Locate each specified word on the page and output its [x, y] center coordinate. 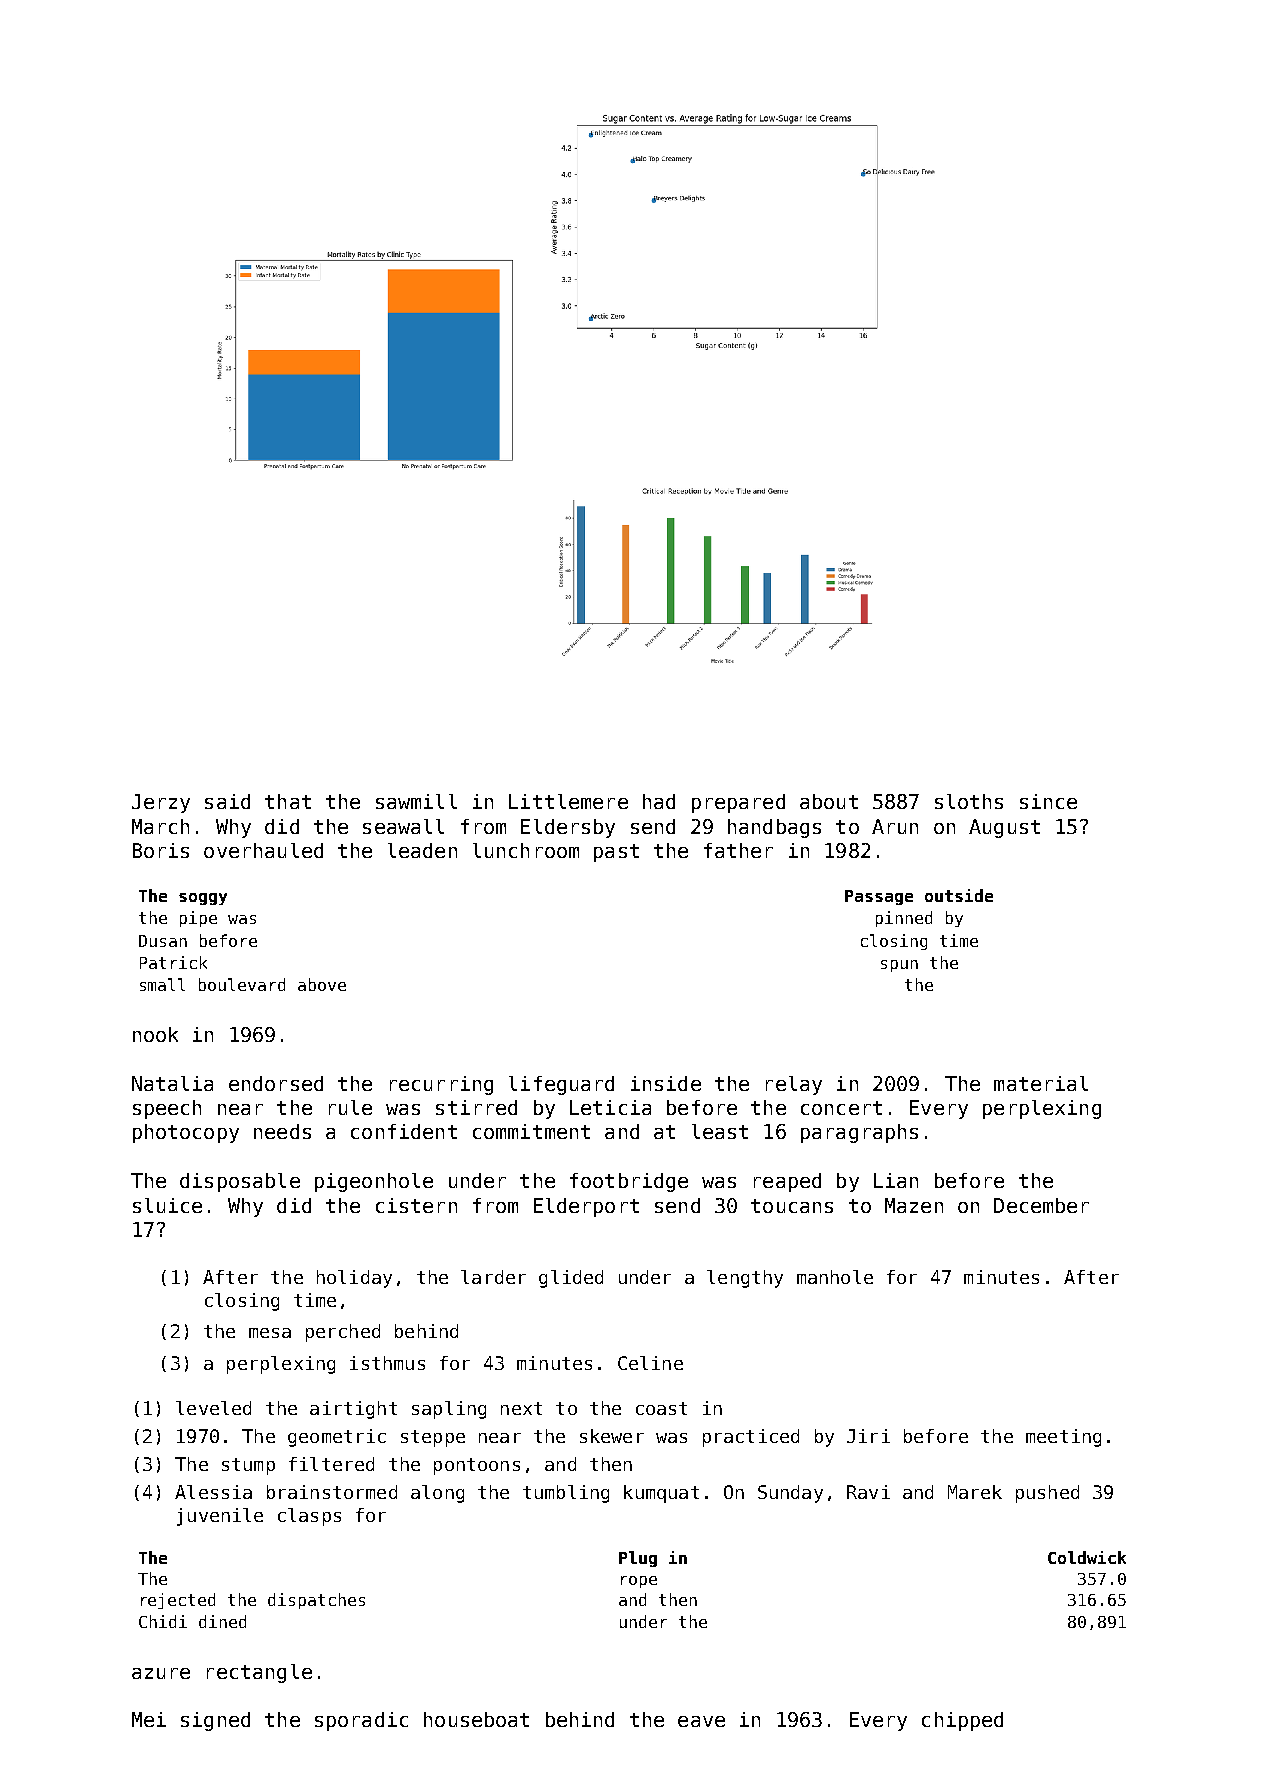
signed [215, 1721]
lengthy [745, 1279]
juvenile [220, 1517]
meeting [1063, 1438]
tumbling [566, 1494]
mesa [270, 1333]
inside [666, 1083]
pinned [904, 919]
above [322, 984]
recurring [441, 1085]
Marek [975, 1492]
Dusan [163, 941]
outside [959, 895]
